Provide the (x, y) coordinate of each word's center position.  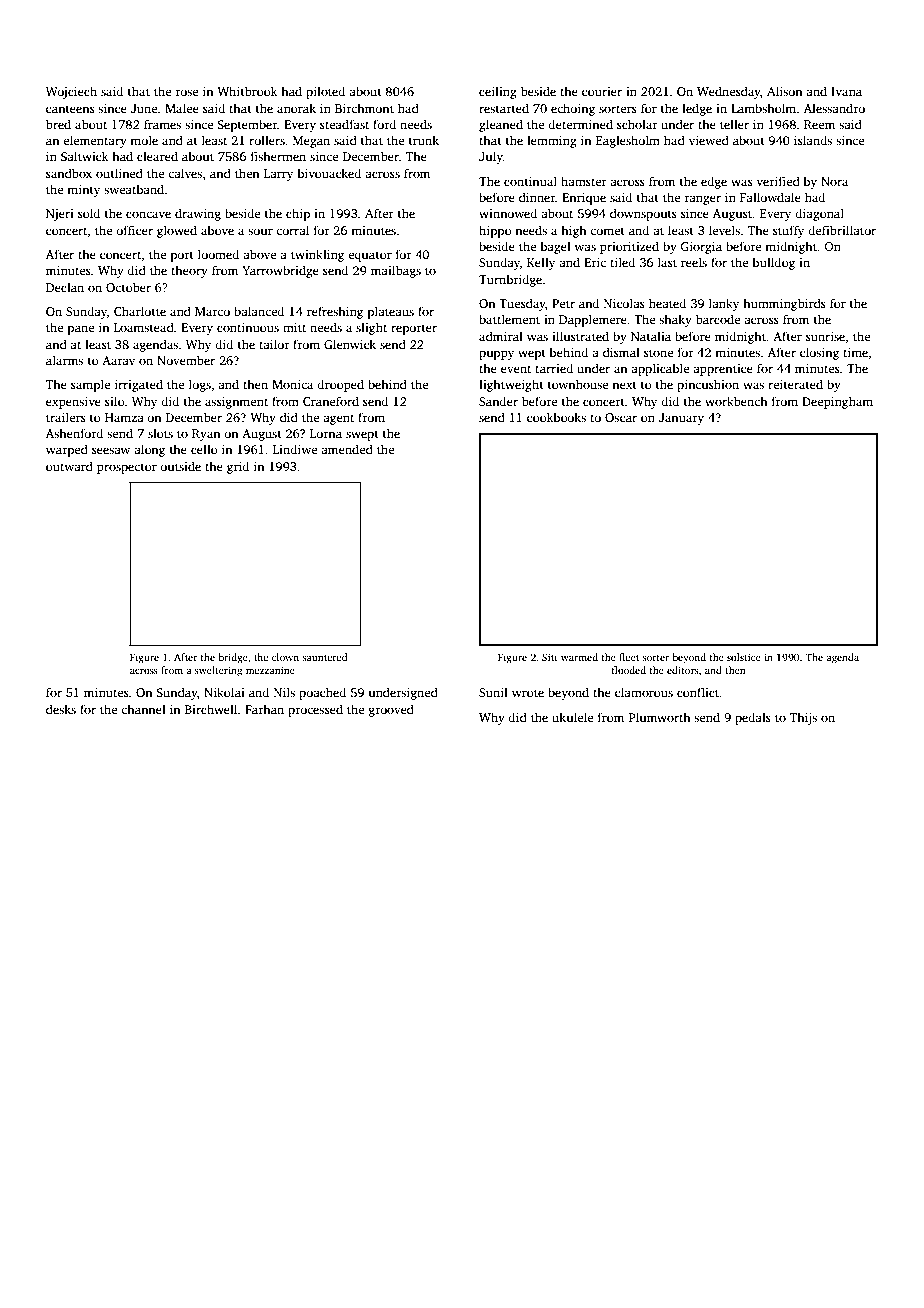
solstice (744, 657)
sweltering (218, 671)
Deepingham (837, 402)
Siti (549, 657)
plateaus (391, 312)
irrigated (139, 385)
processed (315, 710)
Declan (65, 287)
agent (338, 419)
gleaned (501, 125)
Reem (819, 124)
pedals (753, 718)
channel (143, 709)
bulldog (774, 263)
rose (186, 92)
